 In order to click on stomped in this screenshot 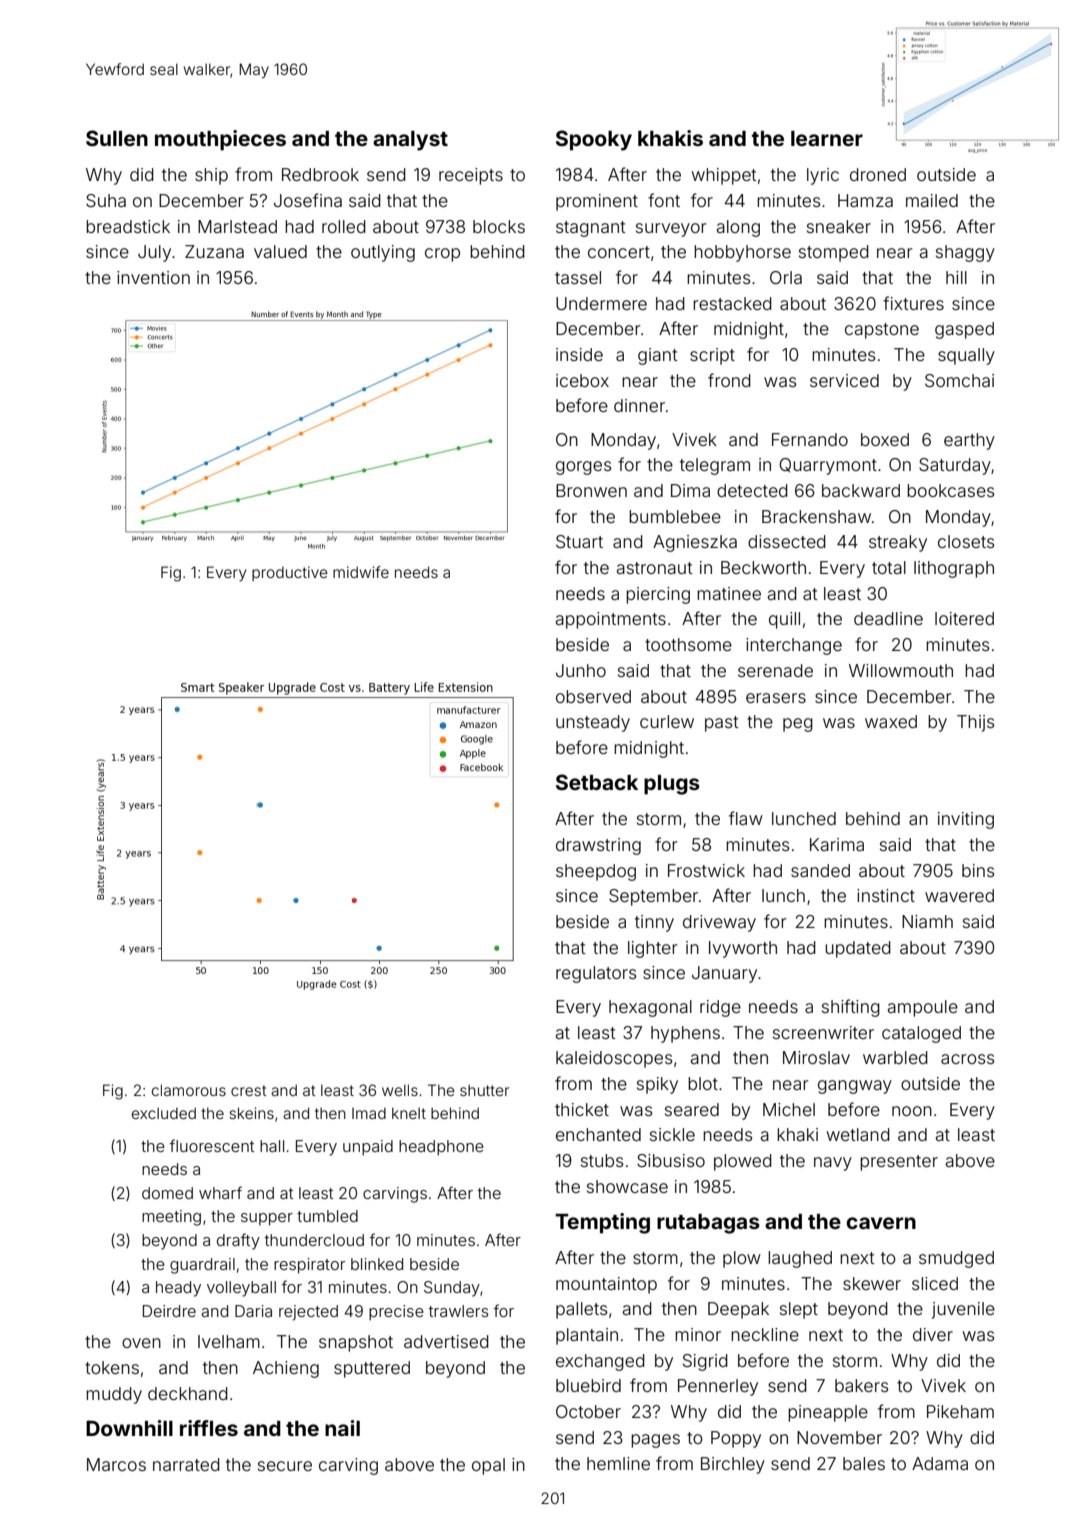, I will do `click(834, 253)`.
